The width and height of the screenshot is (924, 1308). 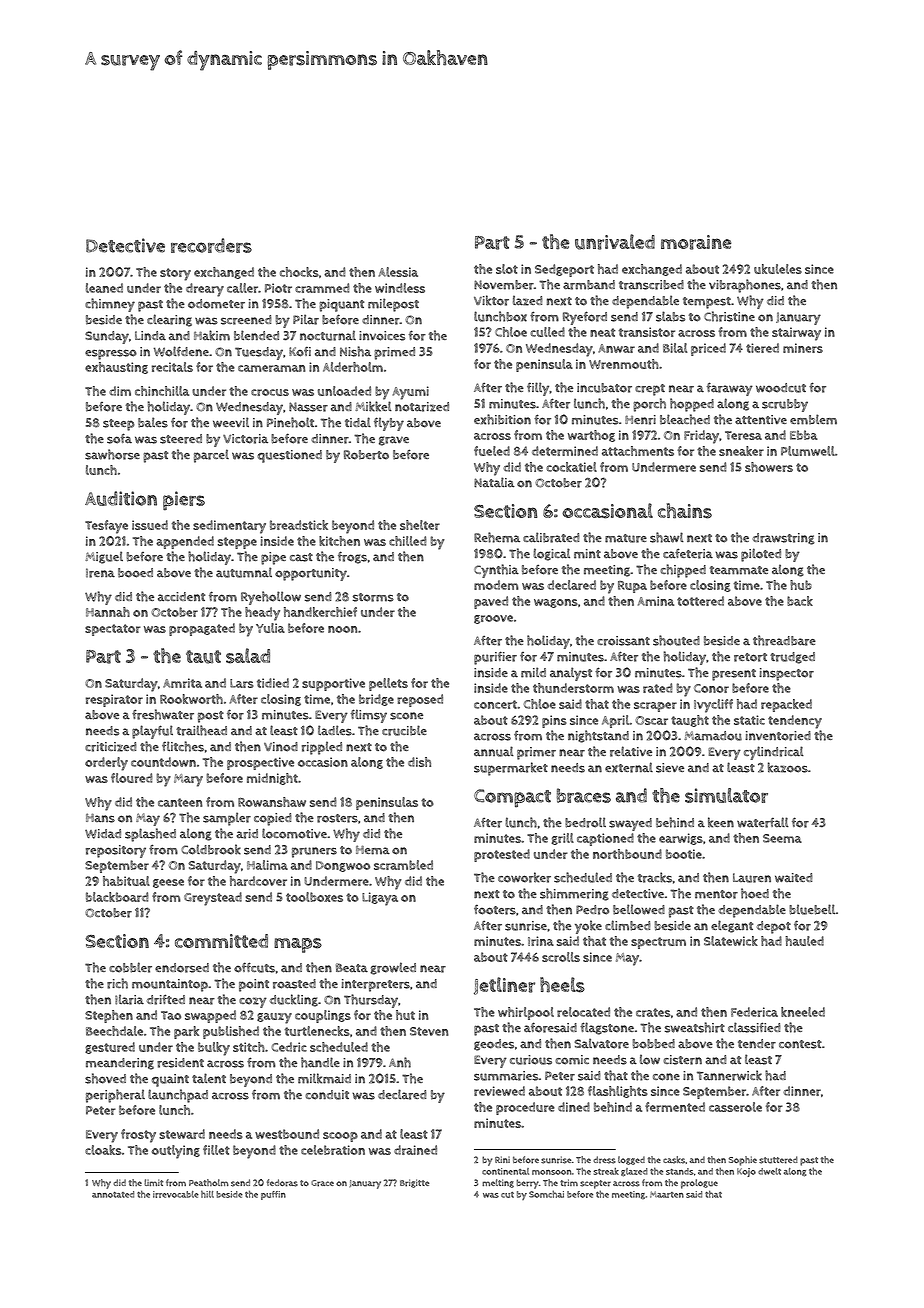 I want to click on annotated, so click(x=113, y=1194).
